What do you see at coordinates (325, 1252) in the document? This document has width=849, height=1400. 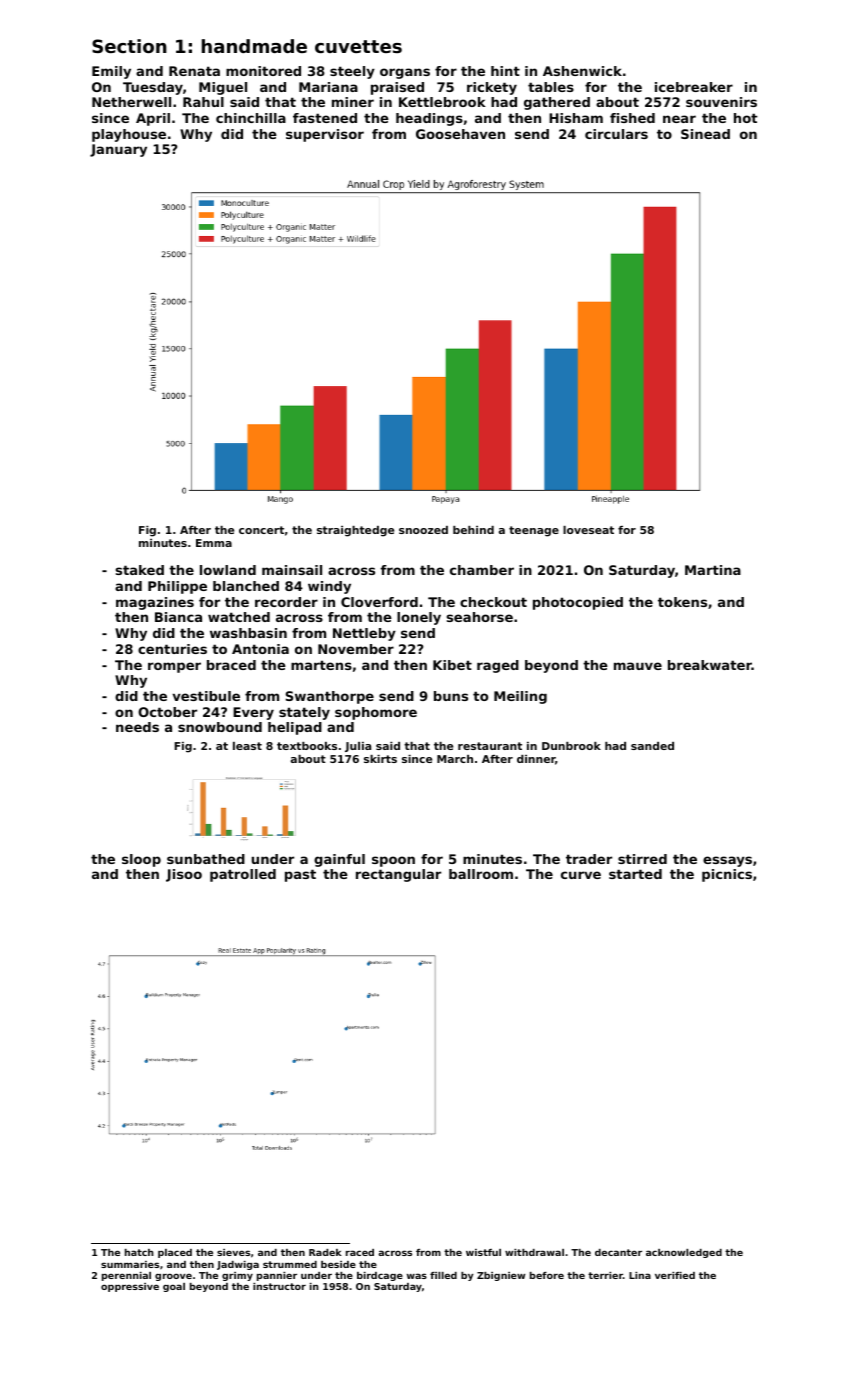 I see `Radek` at bounding box center [325, 1252].
